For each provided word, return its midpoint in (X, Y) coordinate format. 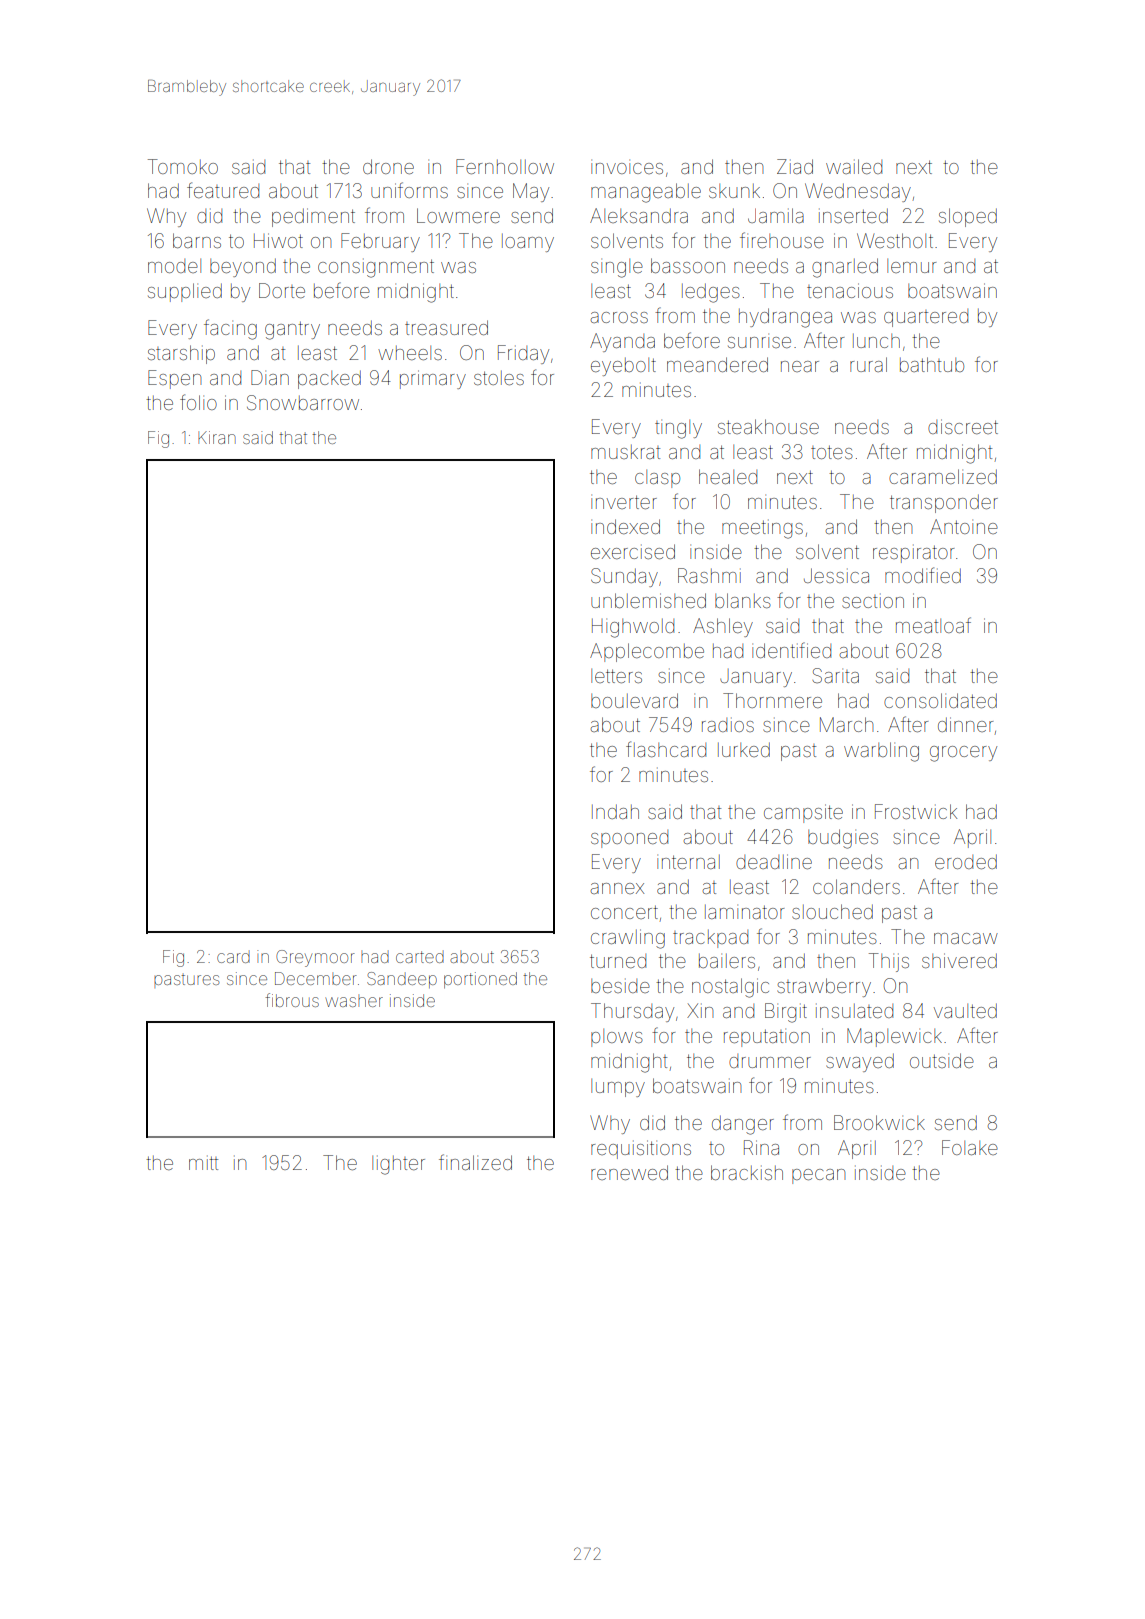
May (531, 192)
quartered (926, 318)
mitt (203, 1163)
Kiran (217, 437)
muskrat (625, 452)
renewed (629, 1172)
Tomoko (183, 166)
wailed (854, 166)
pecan (818, 1176)
